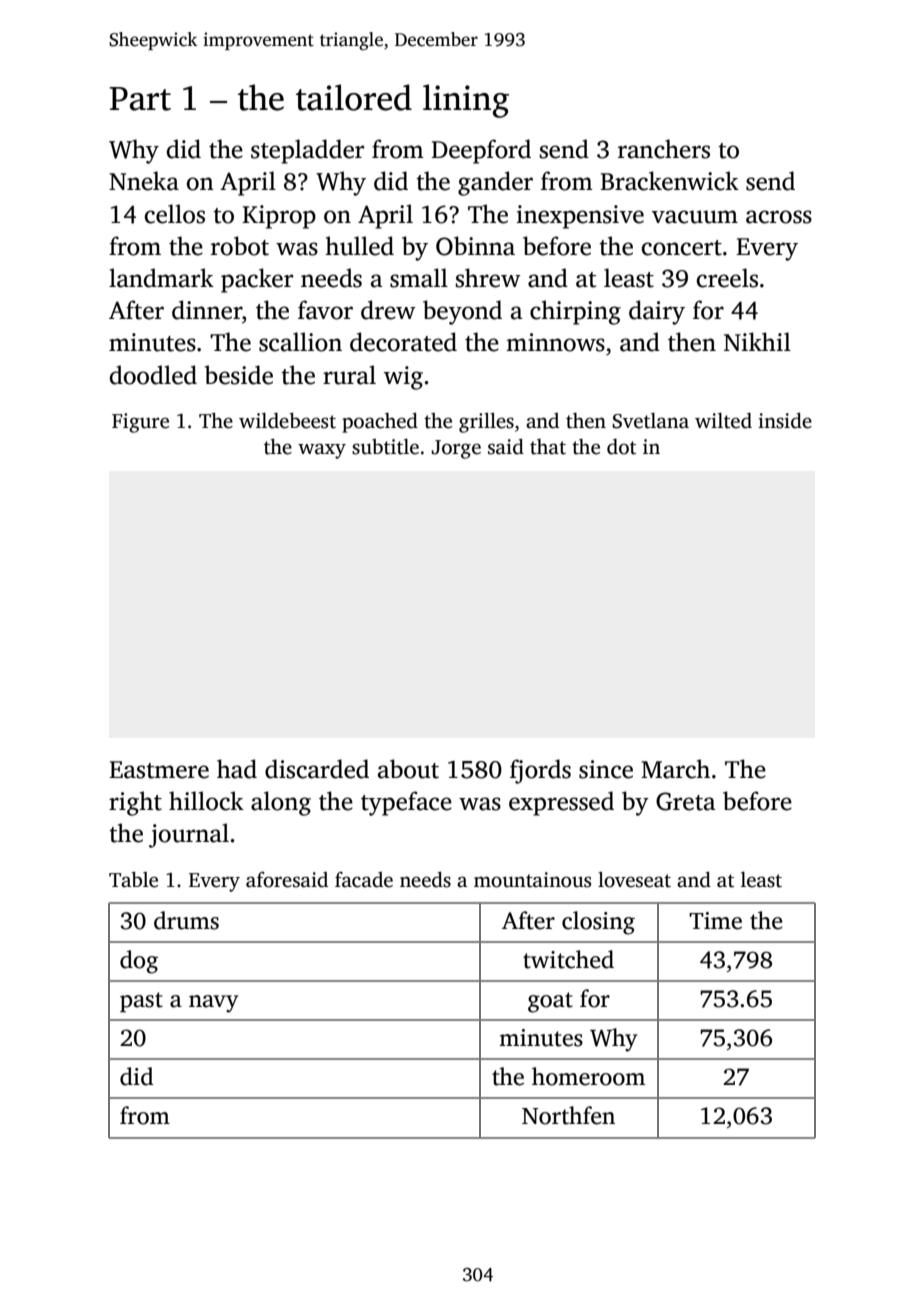 This image has height=1311, width=924. What do you see at coordinates (307, 151) in the image?
I see `stepladder` at bounding box center [307, 151].
